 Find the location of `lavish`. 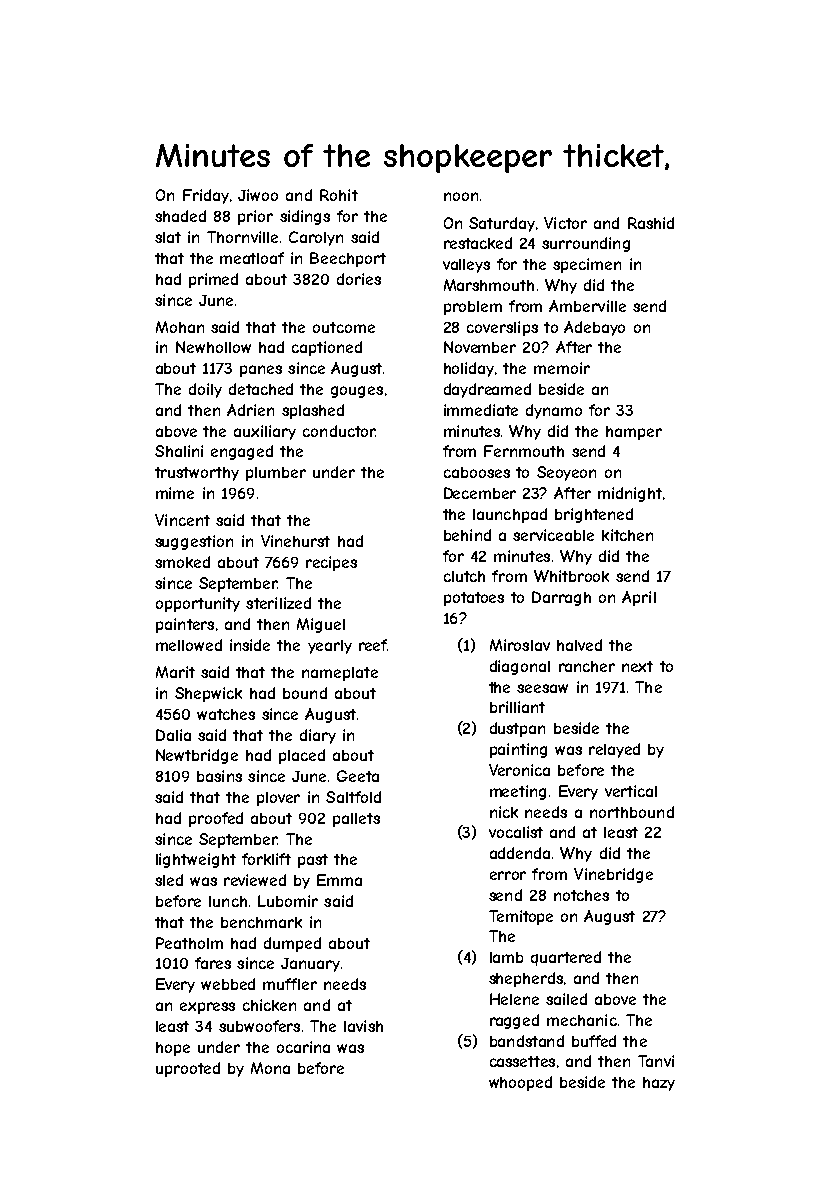

lavish is located at coordinates (363, 1026).
